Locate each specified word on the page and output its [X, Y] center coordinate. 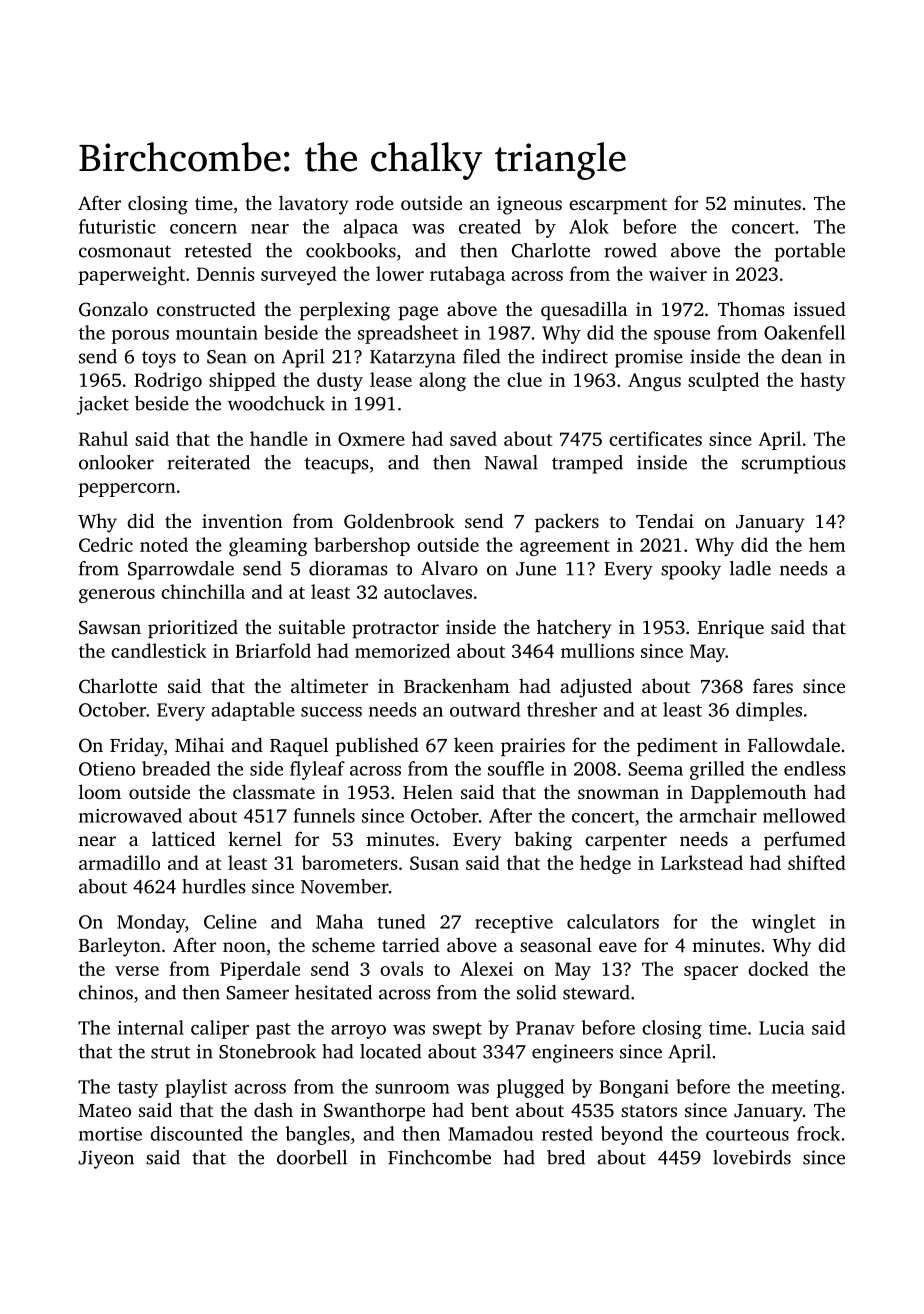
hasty [823, 381]
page [418, 313]
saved [473, 438]
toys [159, 359]
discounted [196, 1133]
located [390, 1051]
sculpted [723, 381]
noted [164, 544]
